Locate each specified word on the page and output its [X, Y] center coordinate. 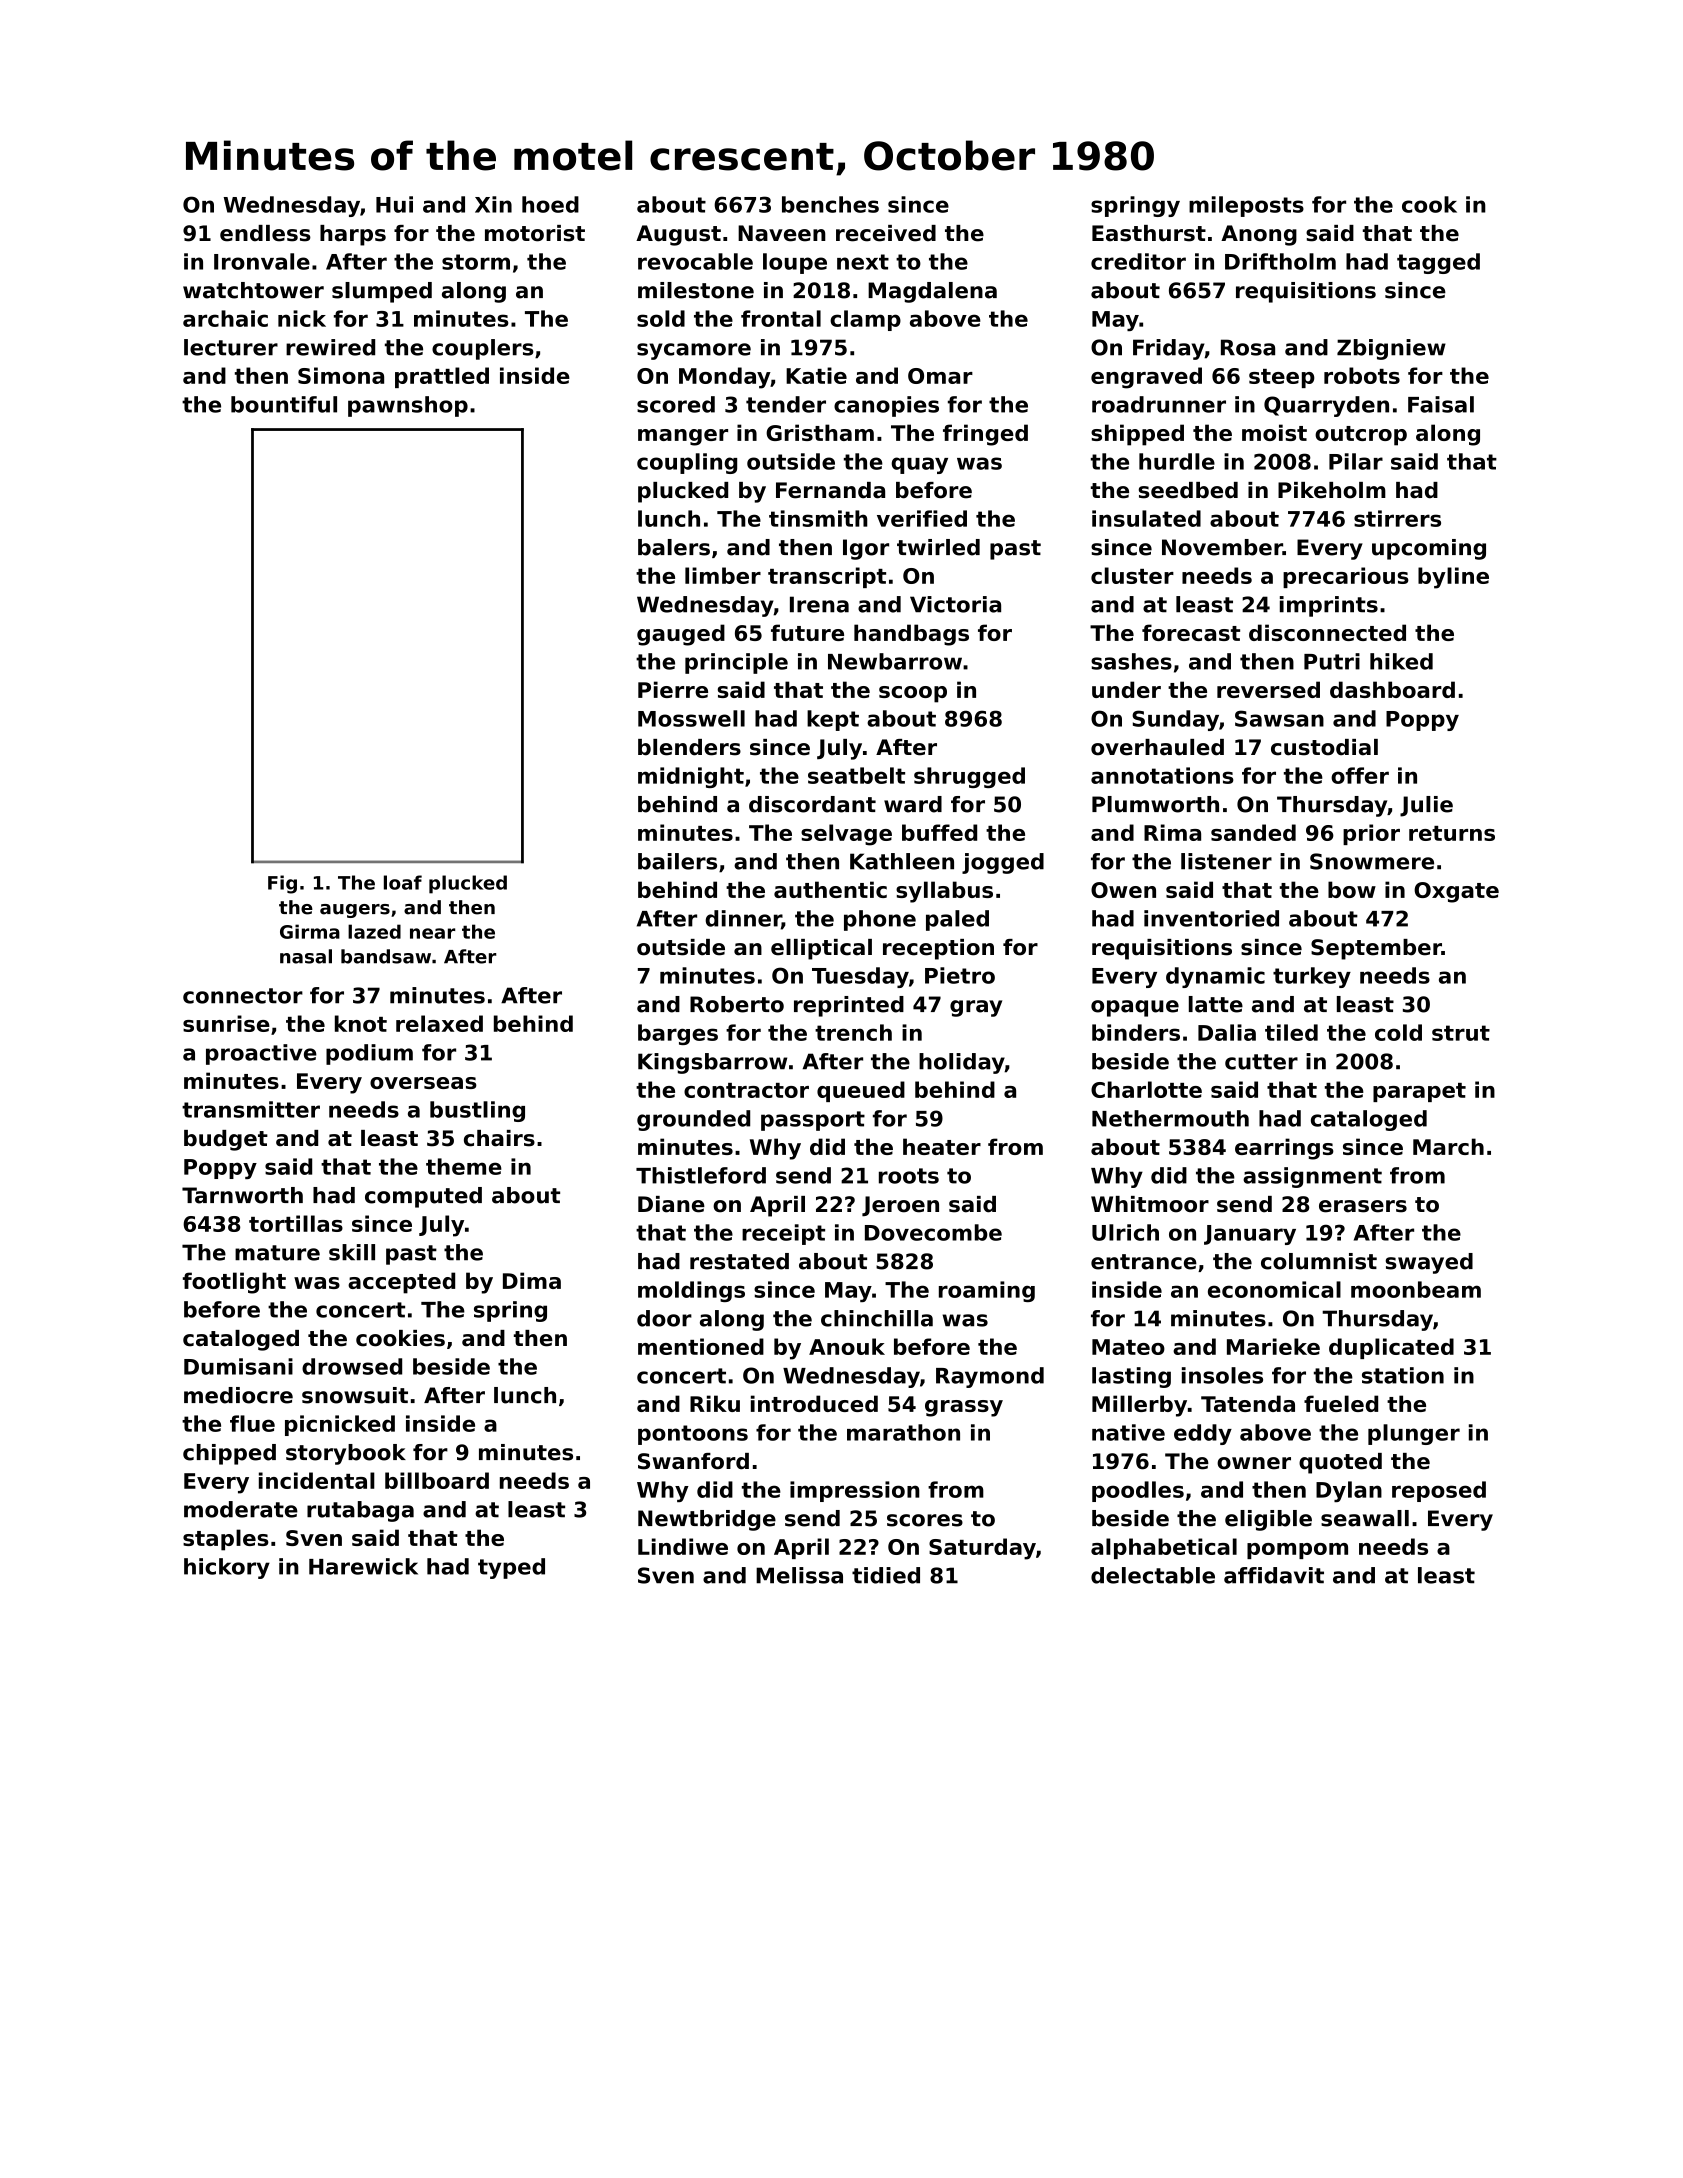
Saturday [982, 1549]
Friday [1169, 349]
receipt [783, 1234]
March [1448, 1146]
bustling [477, 1111]
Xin [493, 204]
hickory [227, 1568]
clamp [865, 320]
